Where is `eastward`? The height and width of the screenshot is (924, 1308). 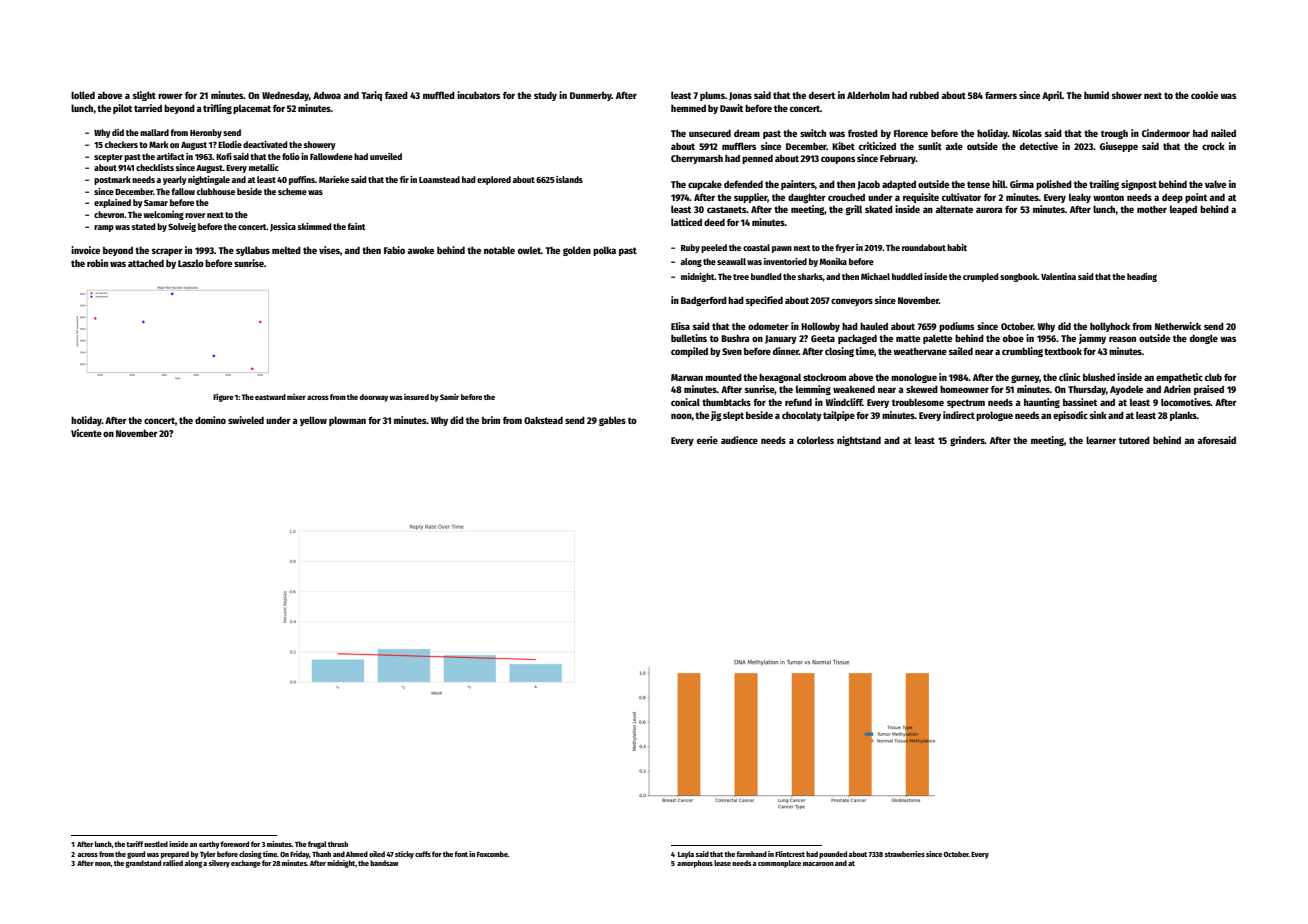 eastward is located at coordinates (270, 397).
